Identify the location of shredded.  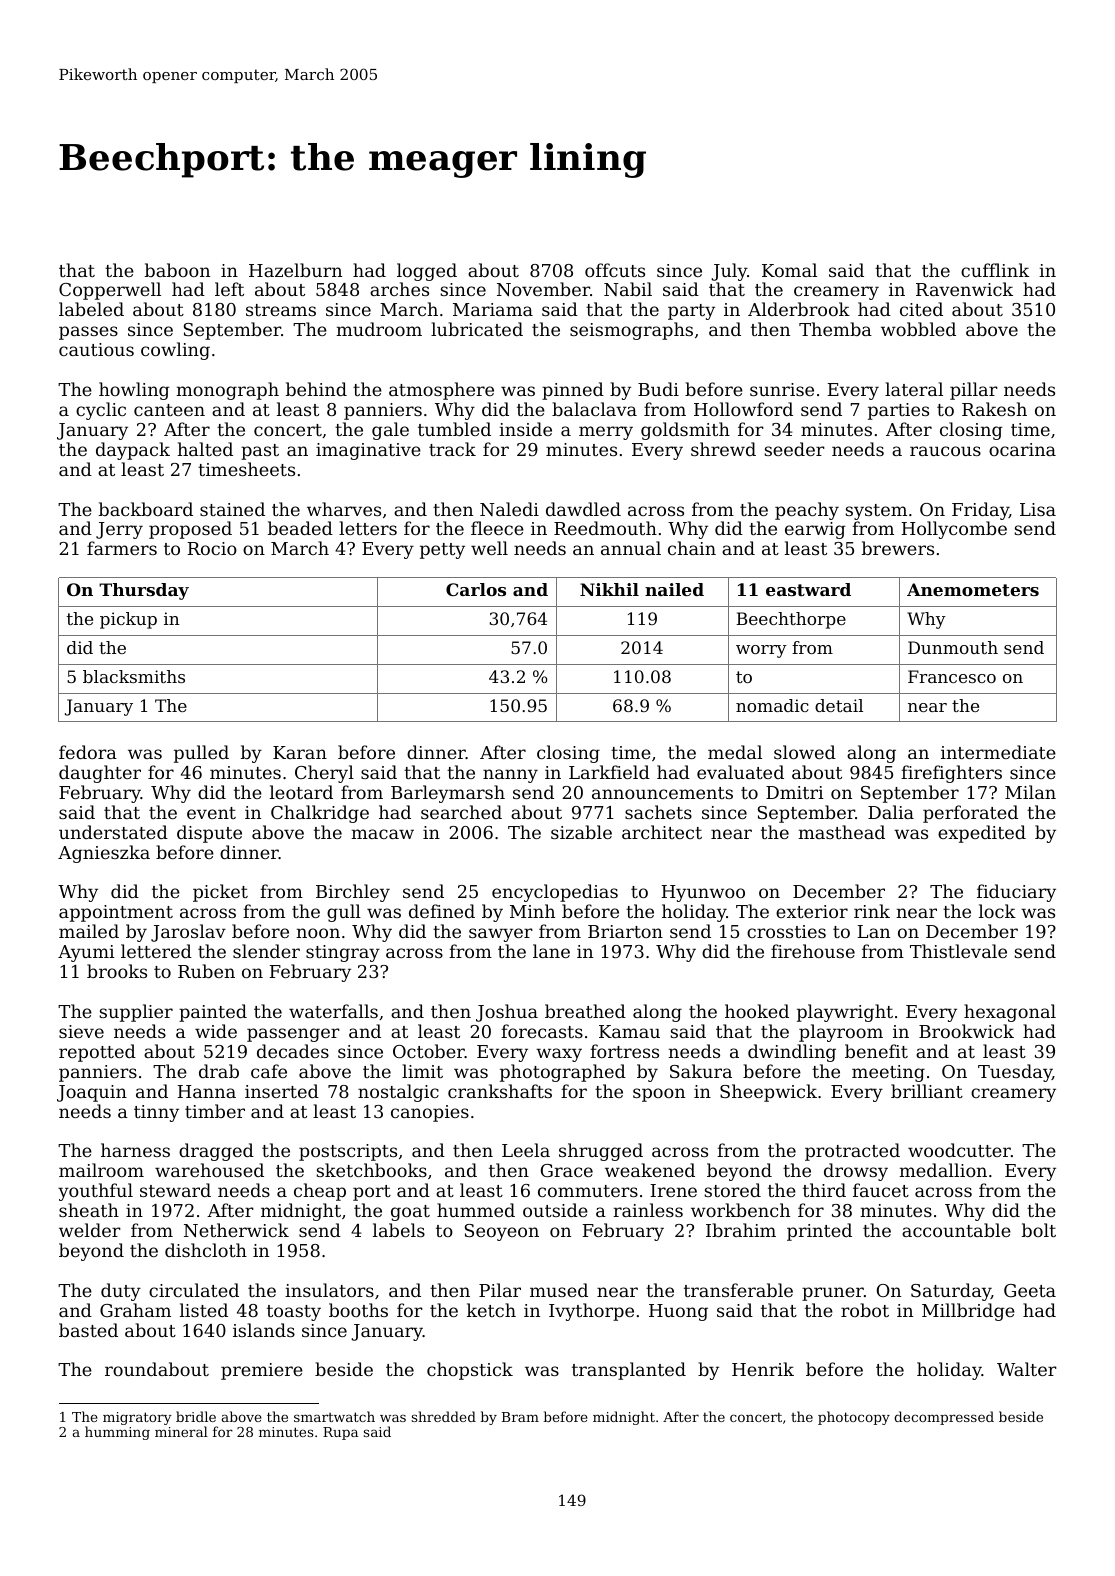
(444, 1416).
